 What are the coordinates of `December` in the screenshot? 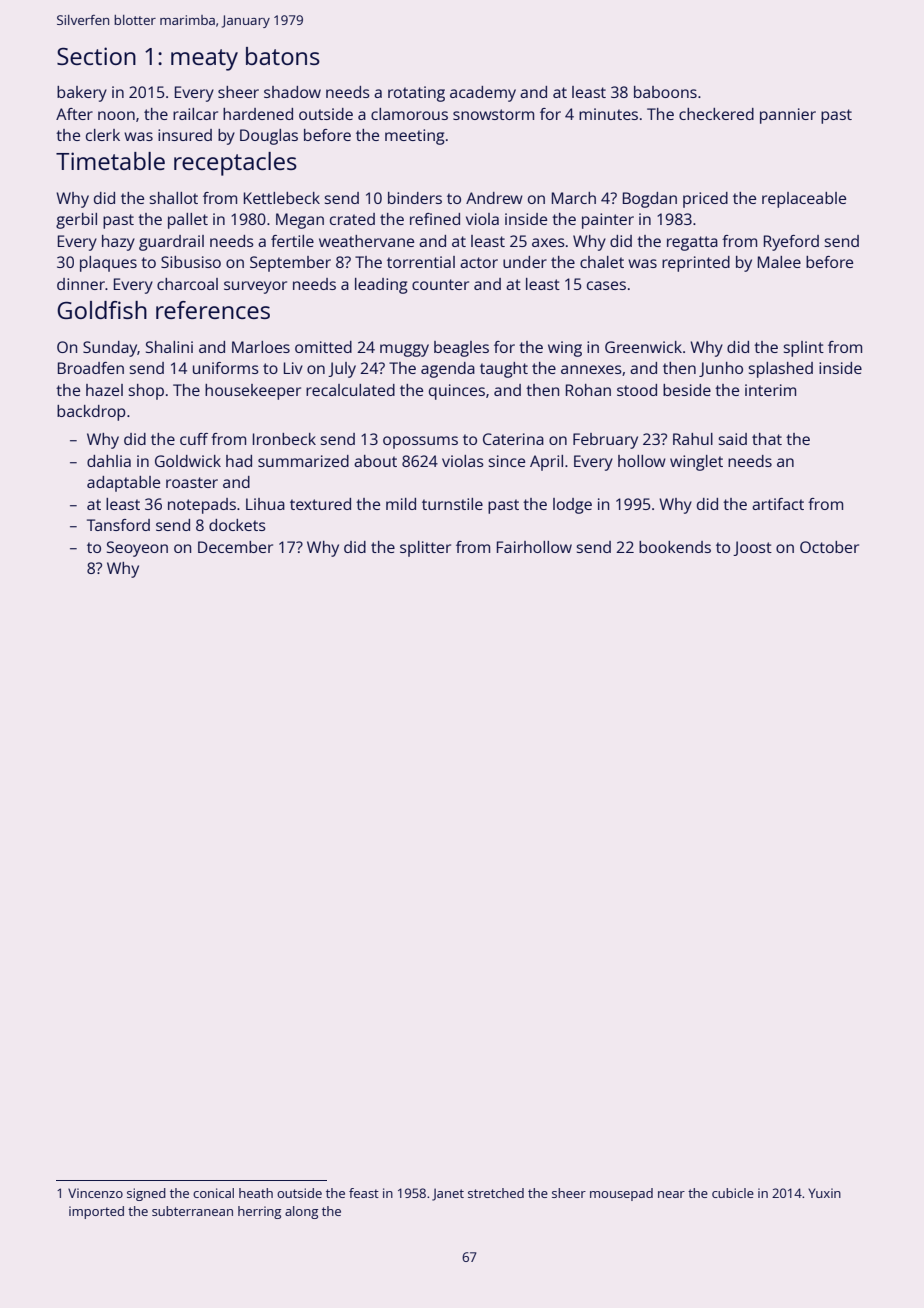 It's located at (235, 547).
